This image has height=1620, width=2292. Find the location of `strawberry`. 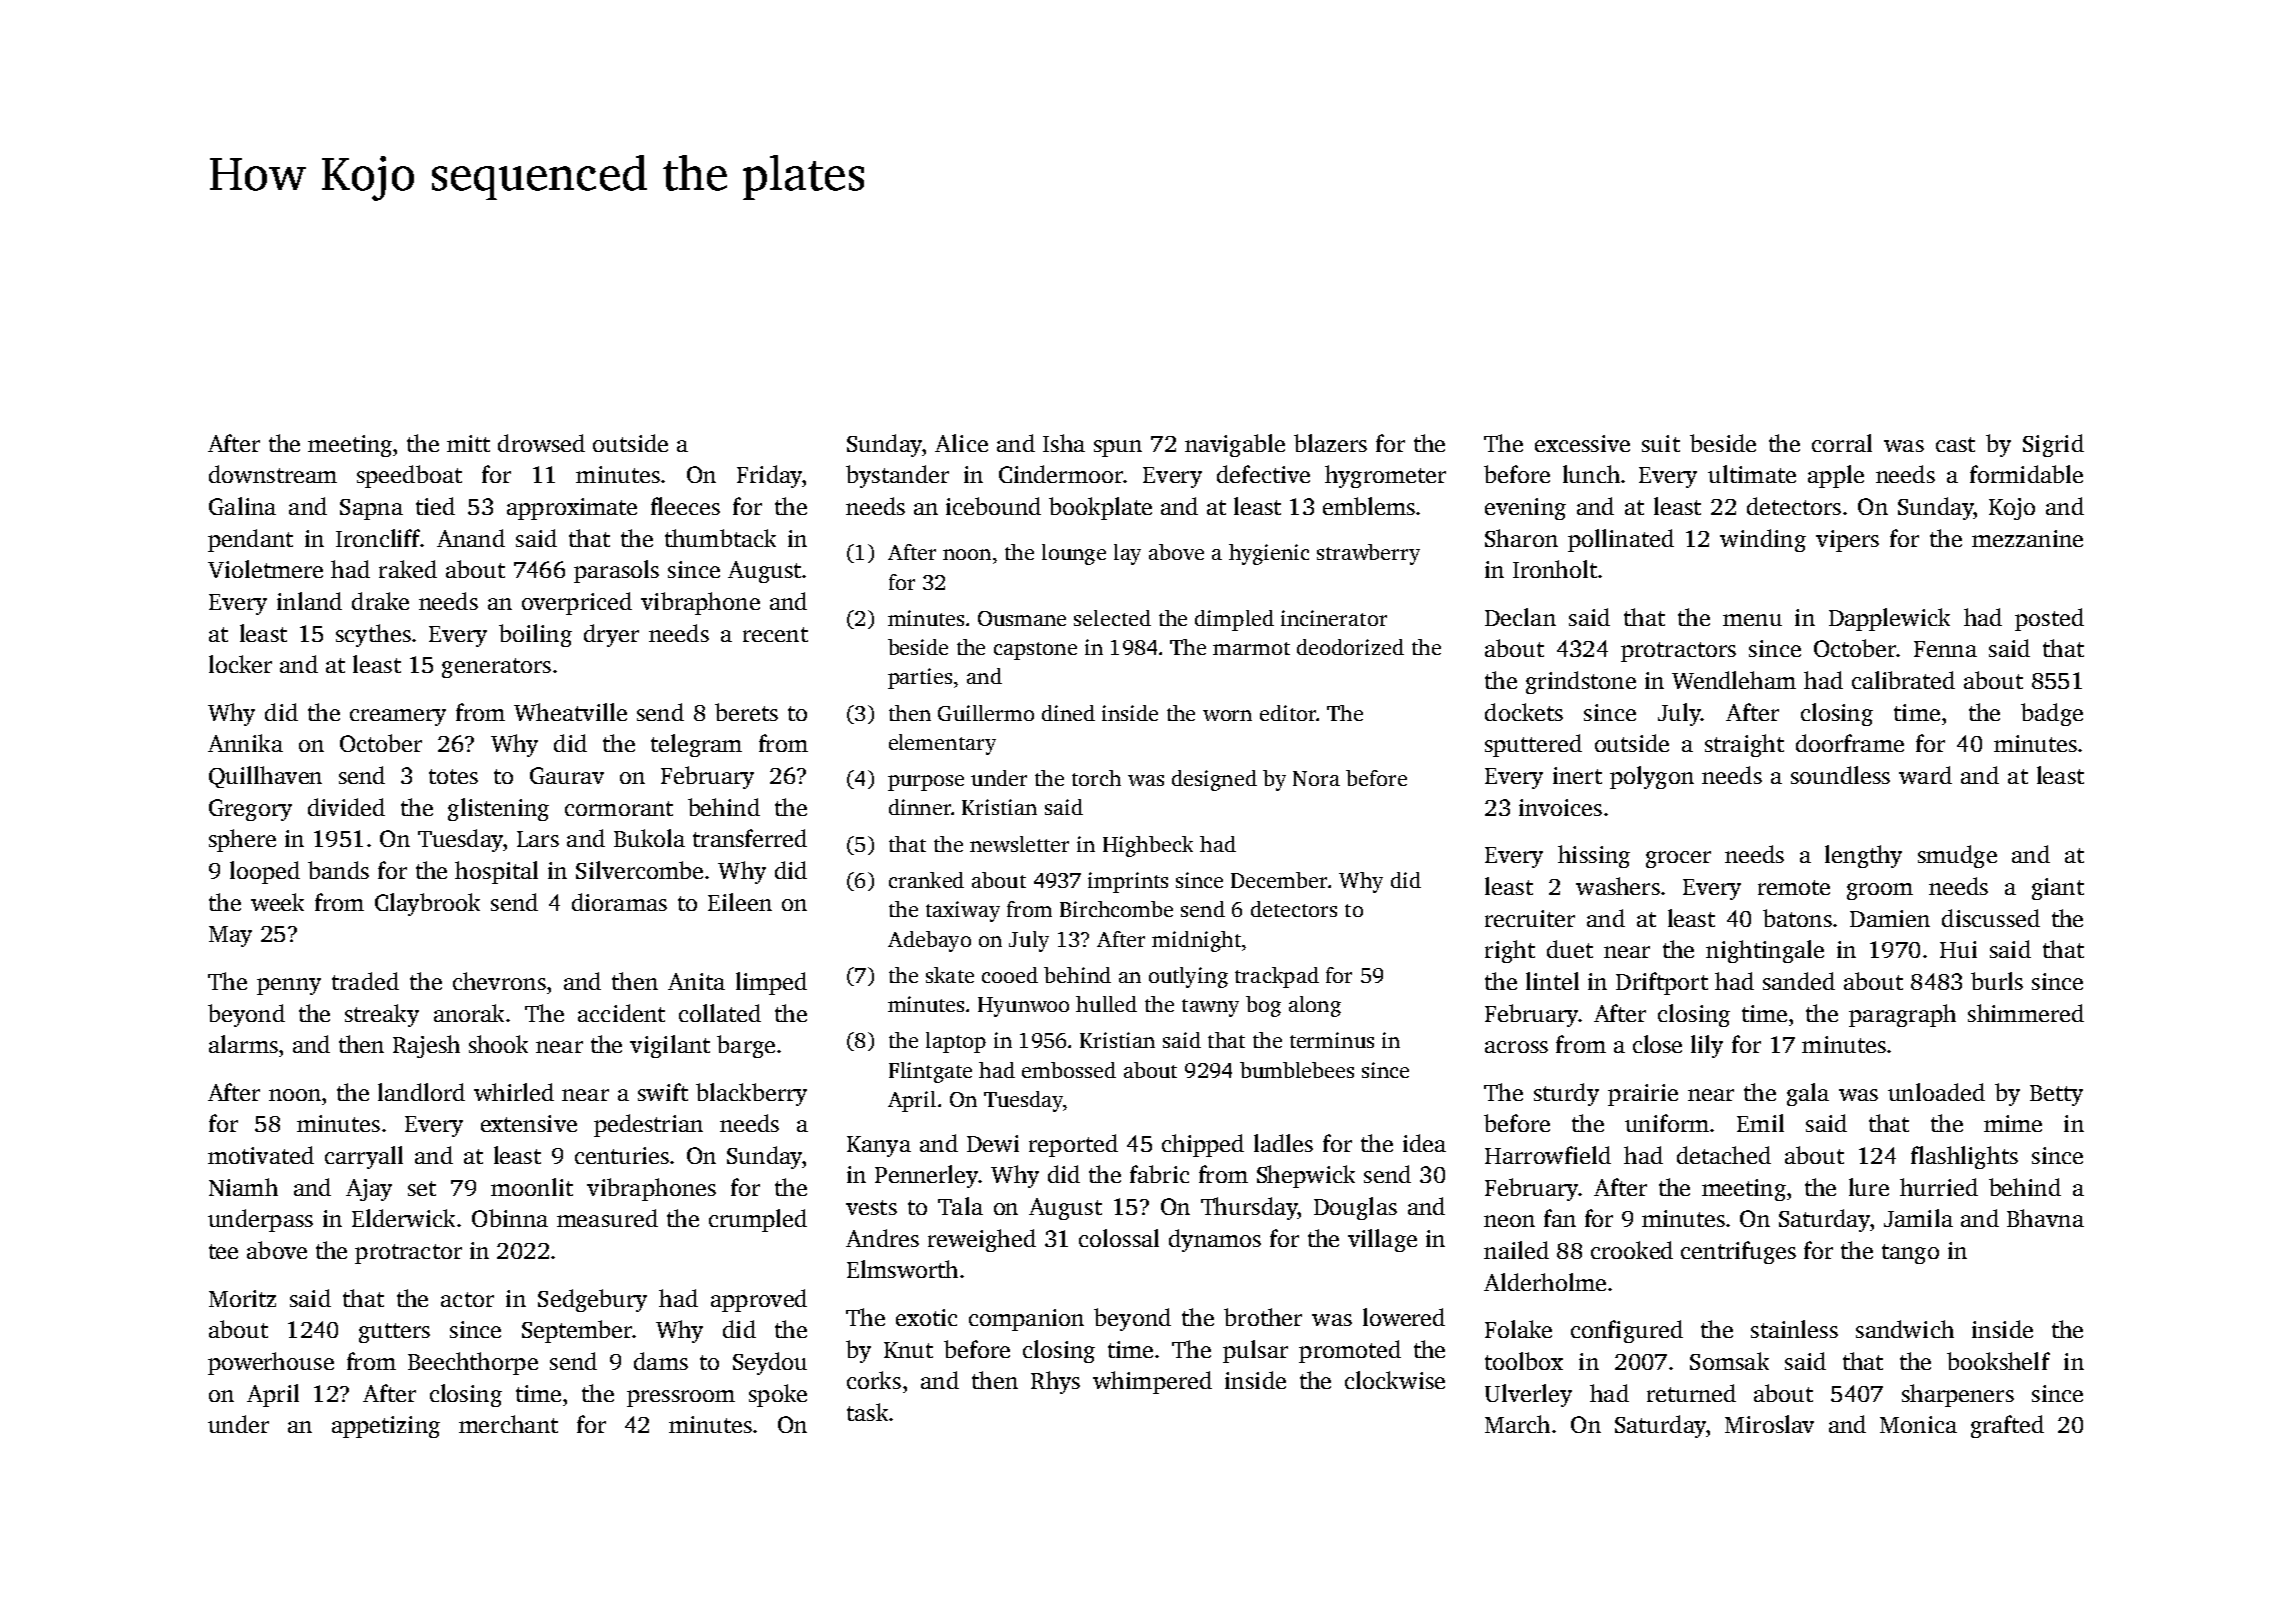

strawberry is located at coordinates (1368, 554).
